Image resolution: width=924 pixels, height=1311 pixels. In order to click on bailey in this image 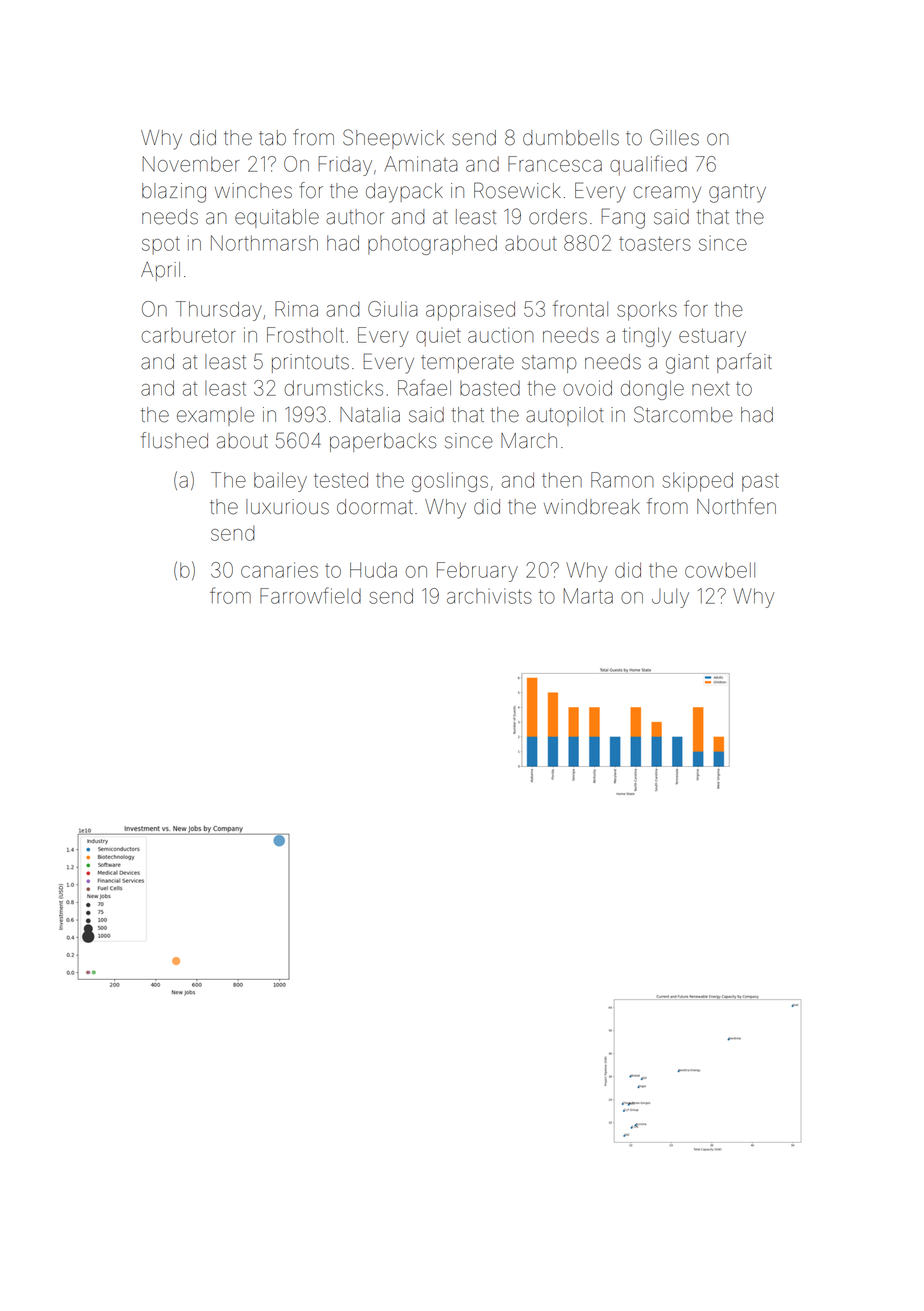, I will do `click(280, 482)`.
